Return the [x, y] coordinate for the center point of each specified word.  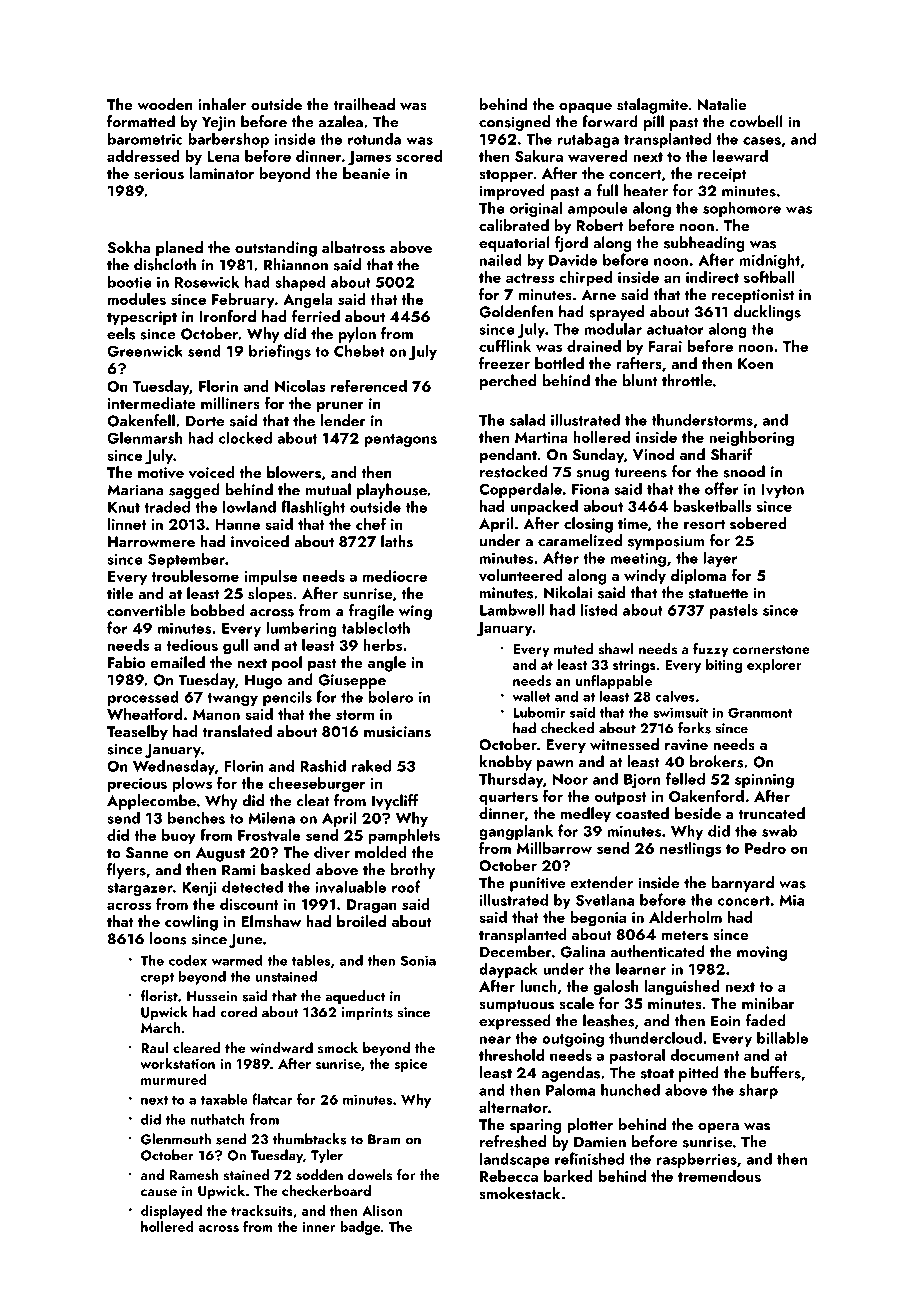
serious [159, 174]
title [120, 593]
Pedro [765, 848]
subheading [704, 244]
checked [567, 728]
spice [410, 1065]
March [160, 1027]
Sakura [539, 156]
